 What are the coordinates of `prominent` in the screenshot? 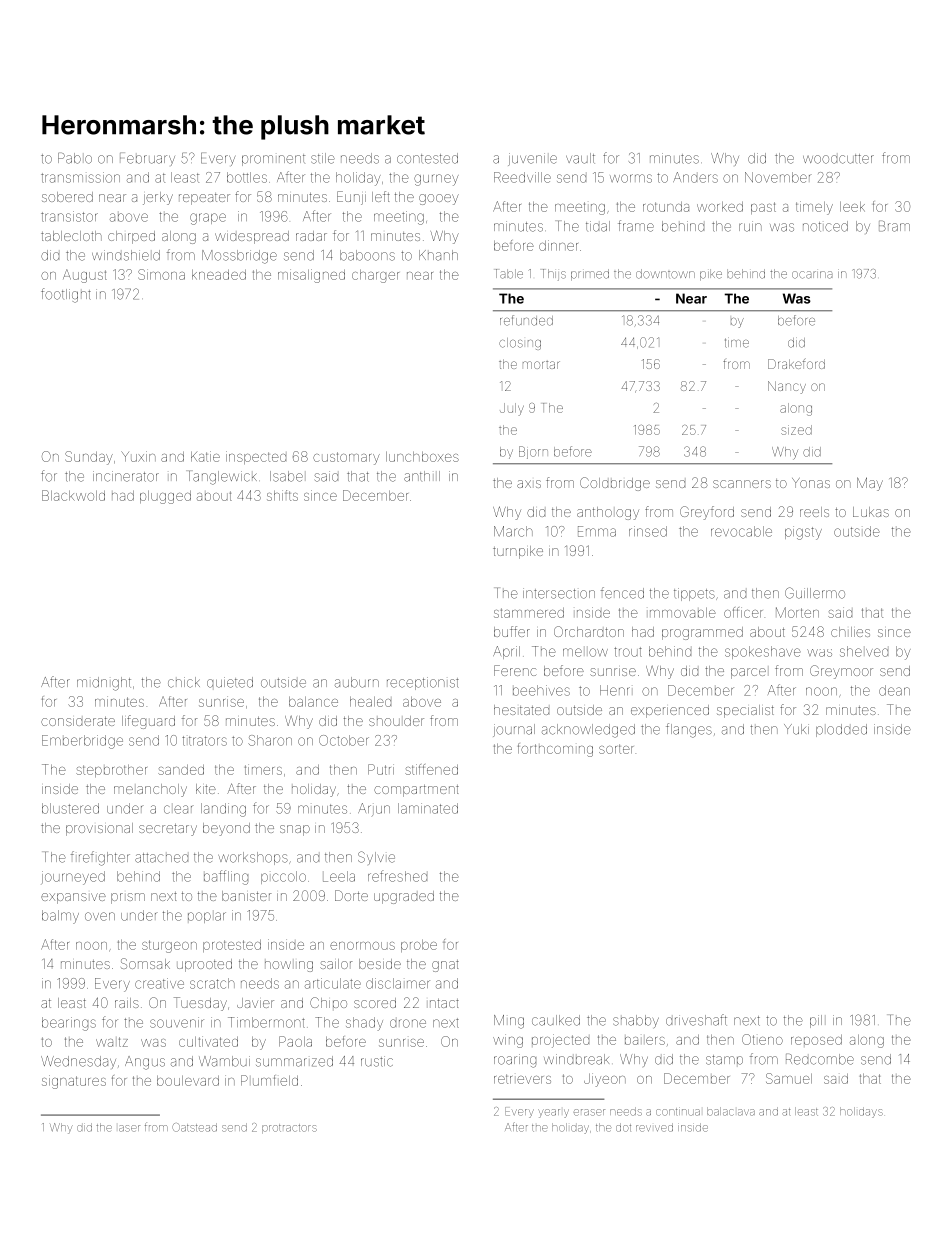 It's located at (273, 160).
